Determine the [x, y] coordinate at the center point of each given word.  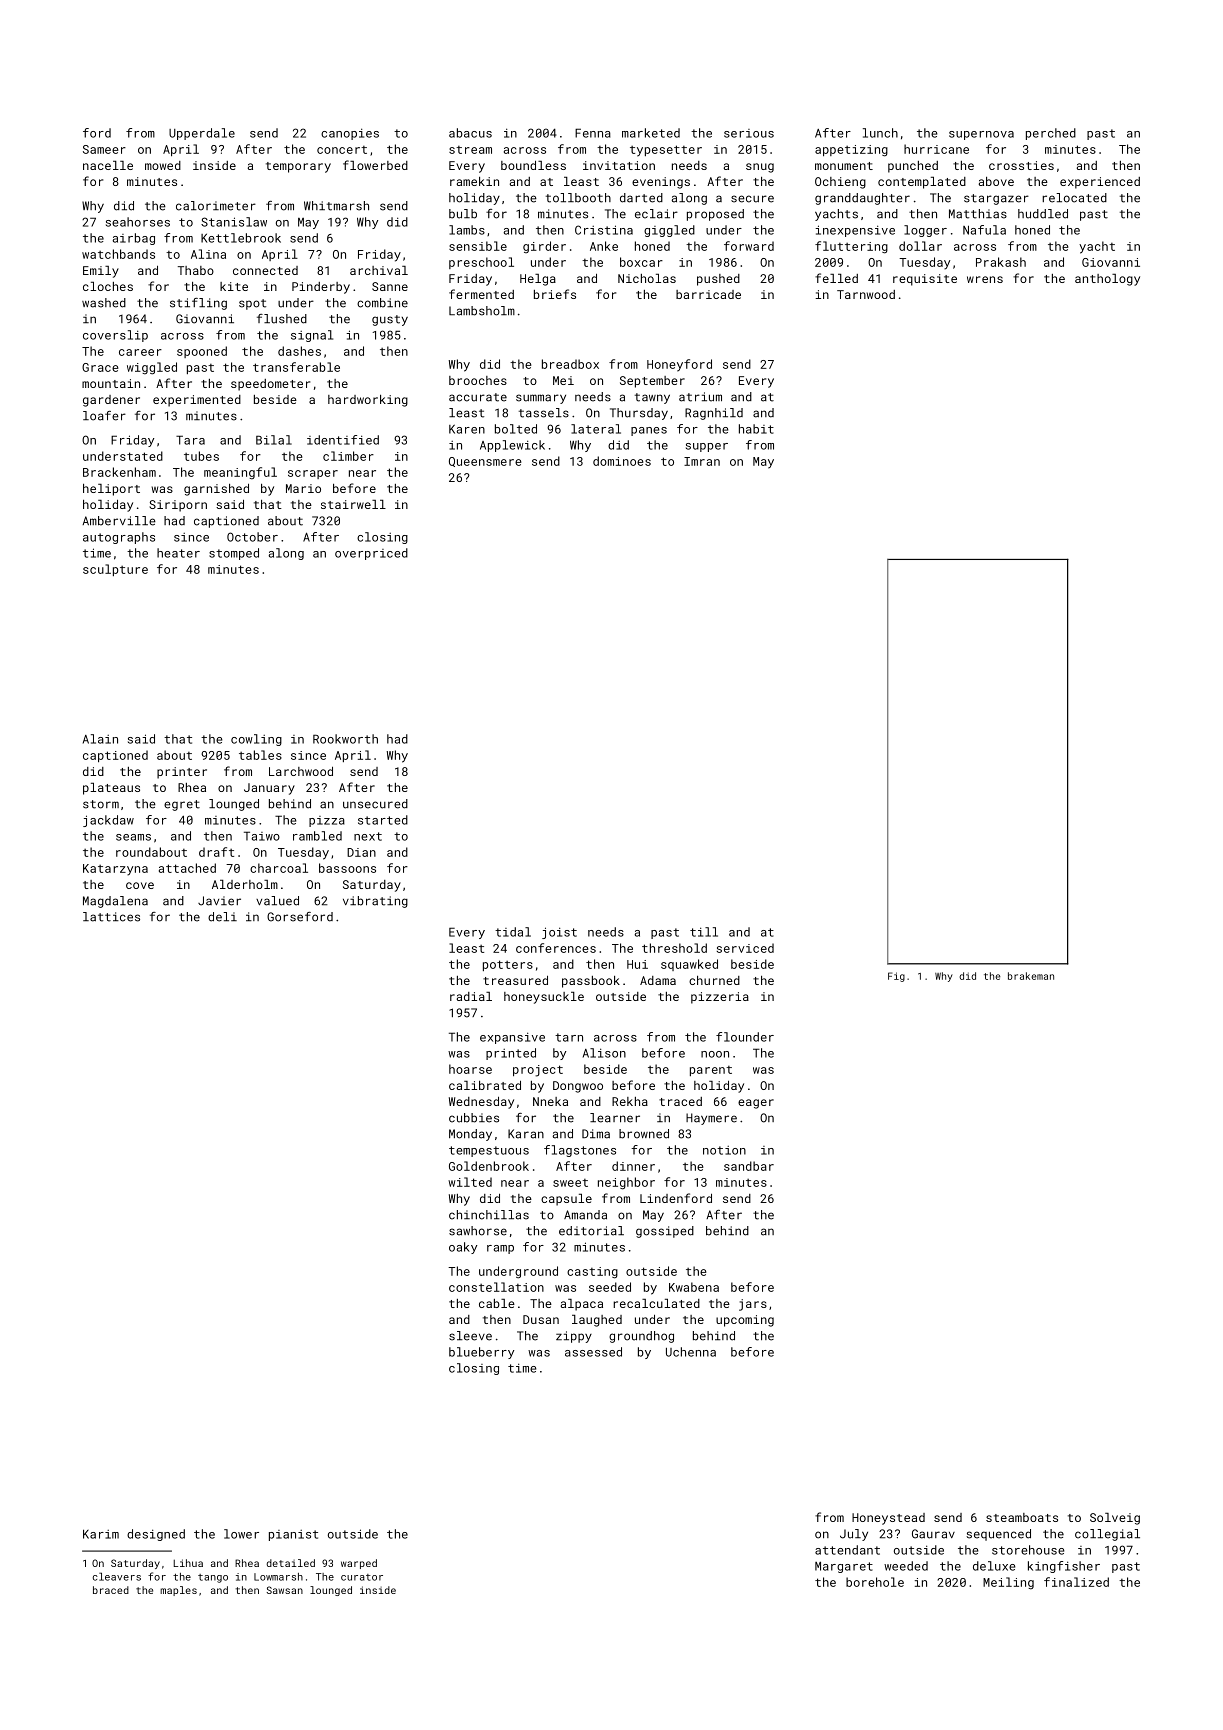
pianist [293, 1535]
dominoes [622, 461]
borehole [875, 1582]
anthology [1107, 280]
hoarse [470, 1069]
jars [753, 1305]
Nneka [550, 1101]
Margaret [844, 1567]
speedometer [270, 385]
